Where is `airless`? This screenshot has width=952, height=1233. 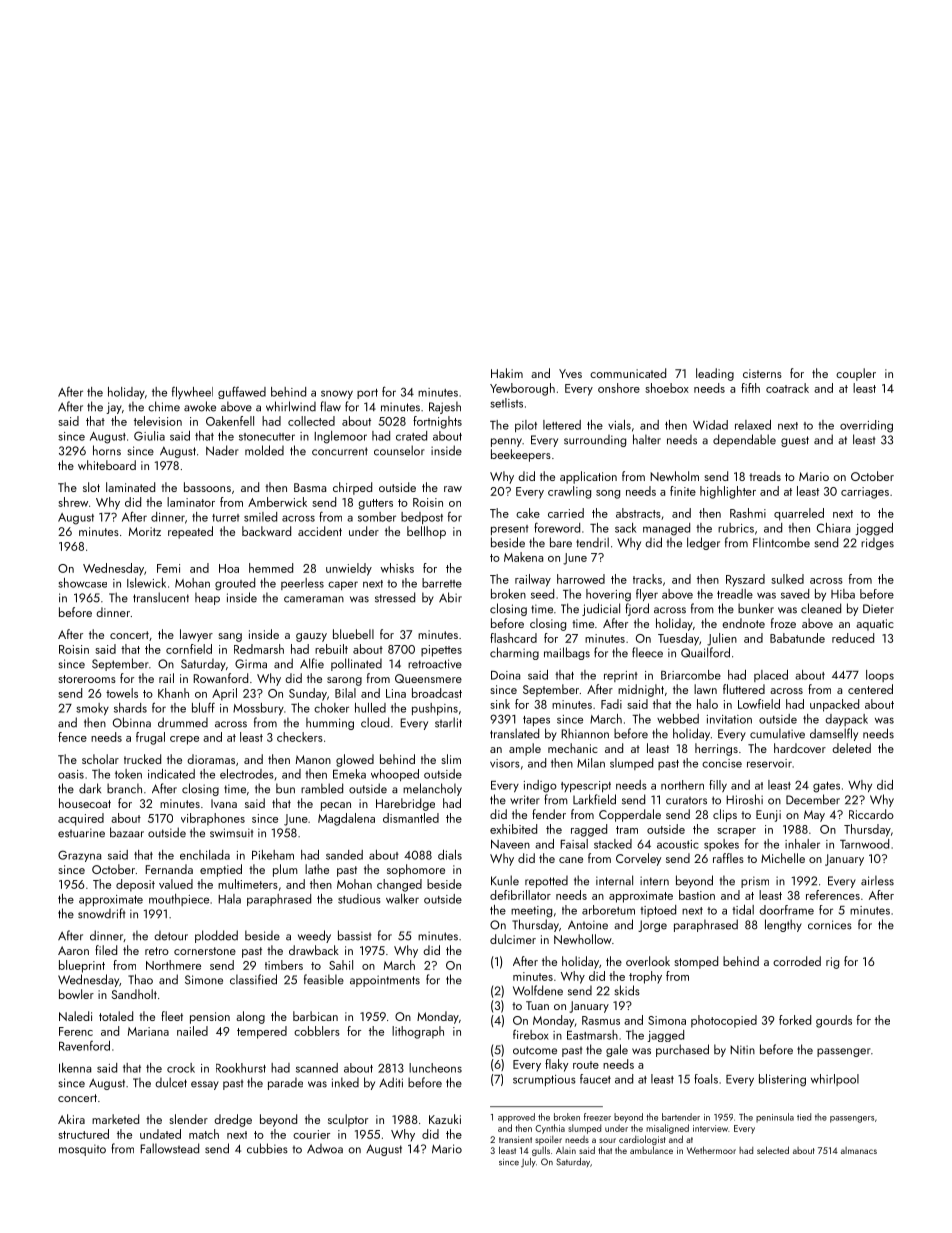
airless is located at coordinates (877, 880).
